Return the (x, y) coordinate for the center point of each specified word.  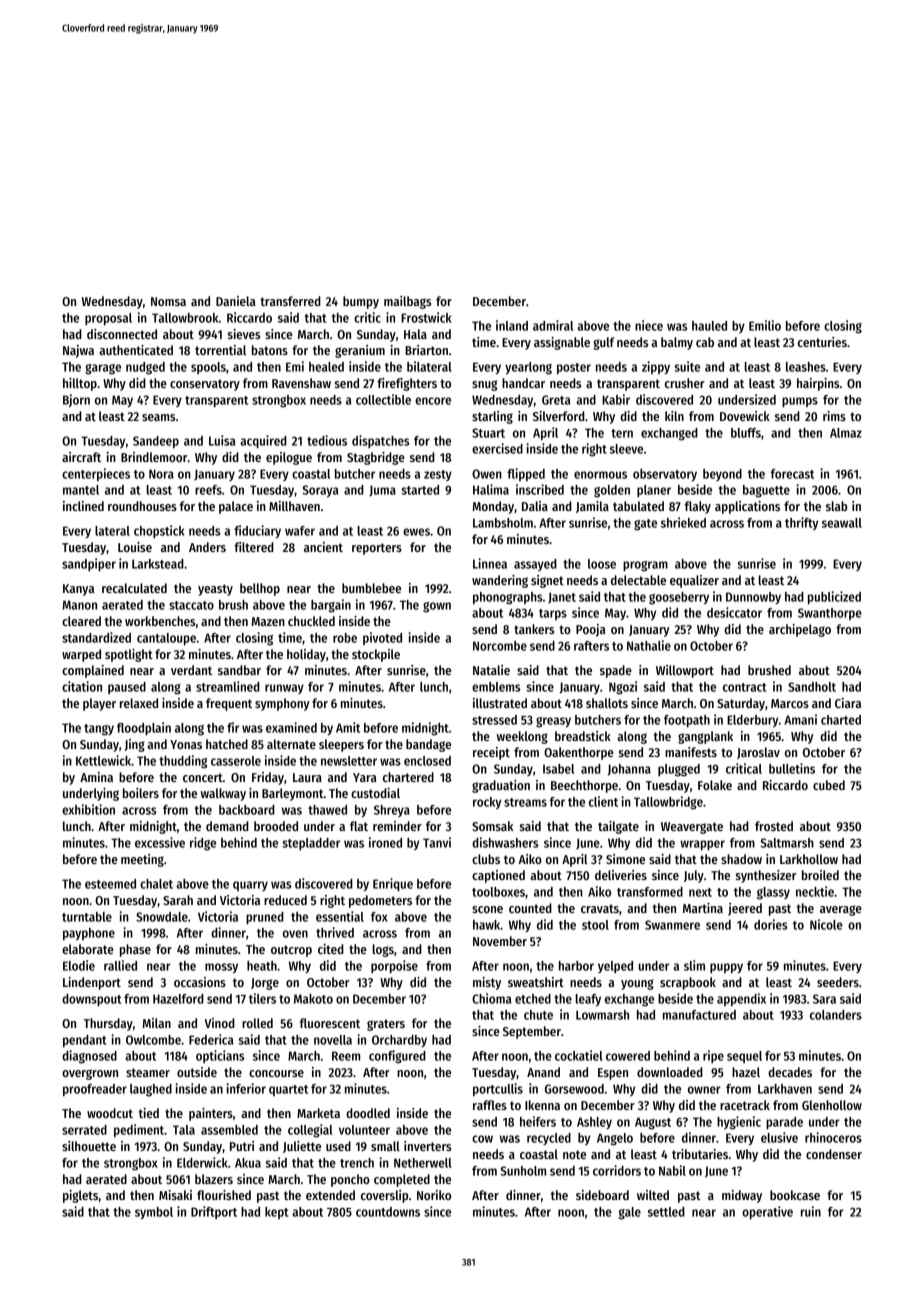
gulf (603, 343)
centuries (822, 342)
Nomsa (168, 301)
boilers (141, 793)
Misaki (175, 1195)
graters (386, 1025)
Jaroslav (758, 753)
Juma (382, 491)
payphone (89, 934)
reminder (397, 826)
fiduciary (257, 531)
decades (790, 1072)
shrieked (683, 522)
